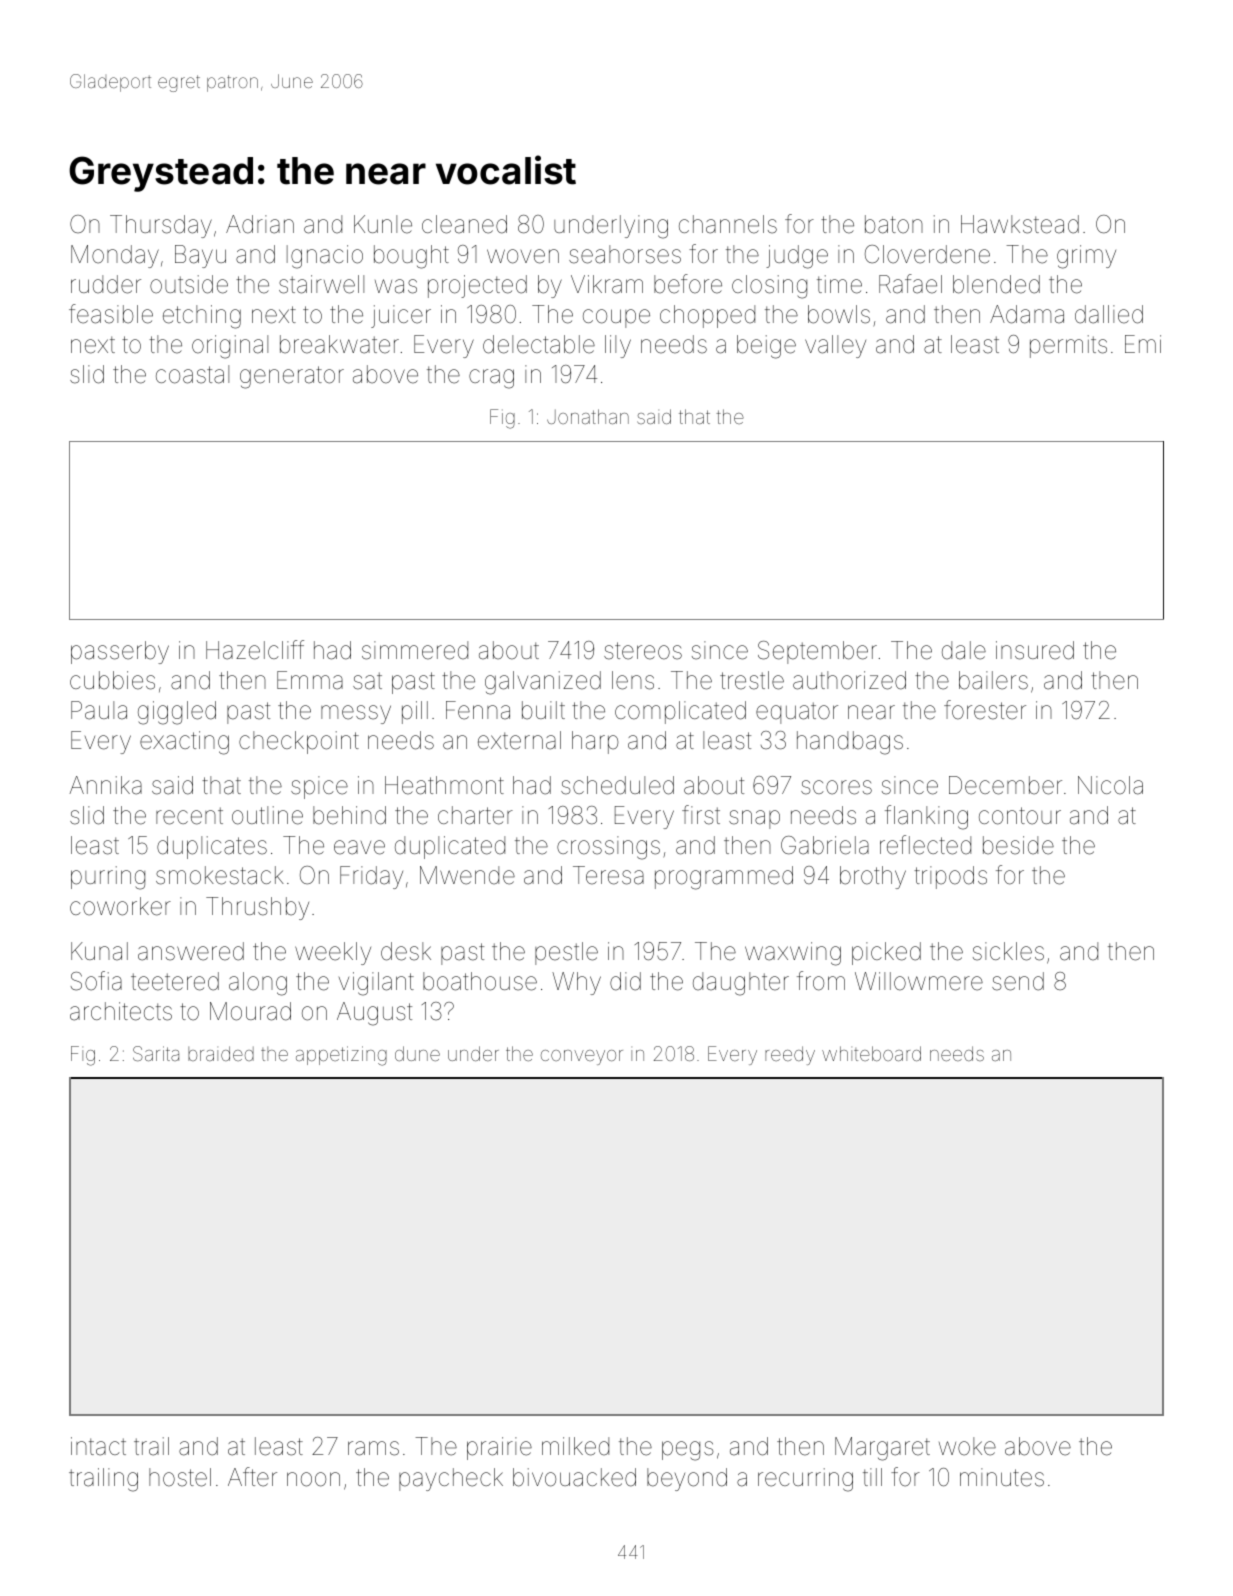 This page has height=1596, width=1233. Describe the element at coordinates (464, 224) in the page. I see `cleaned` at that location.
